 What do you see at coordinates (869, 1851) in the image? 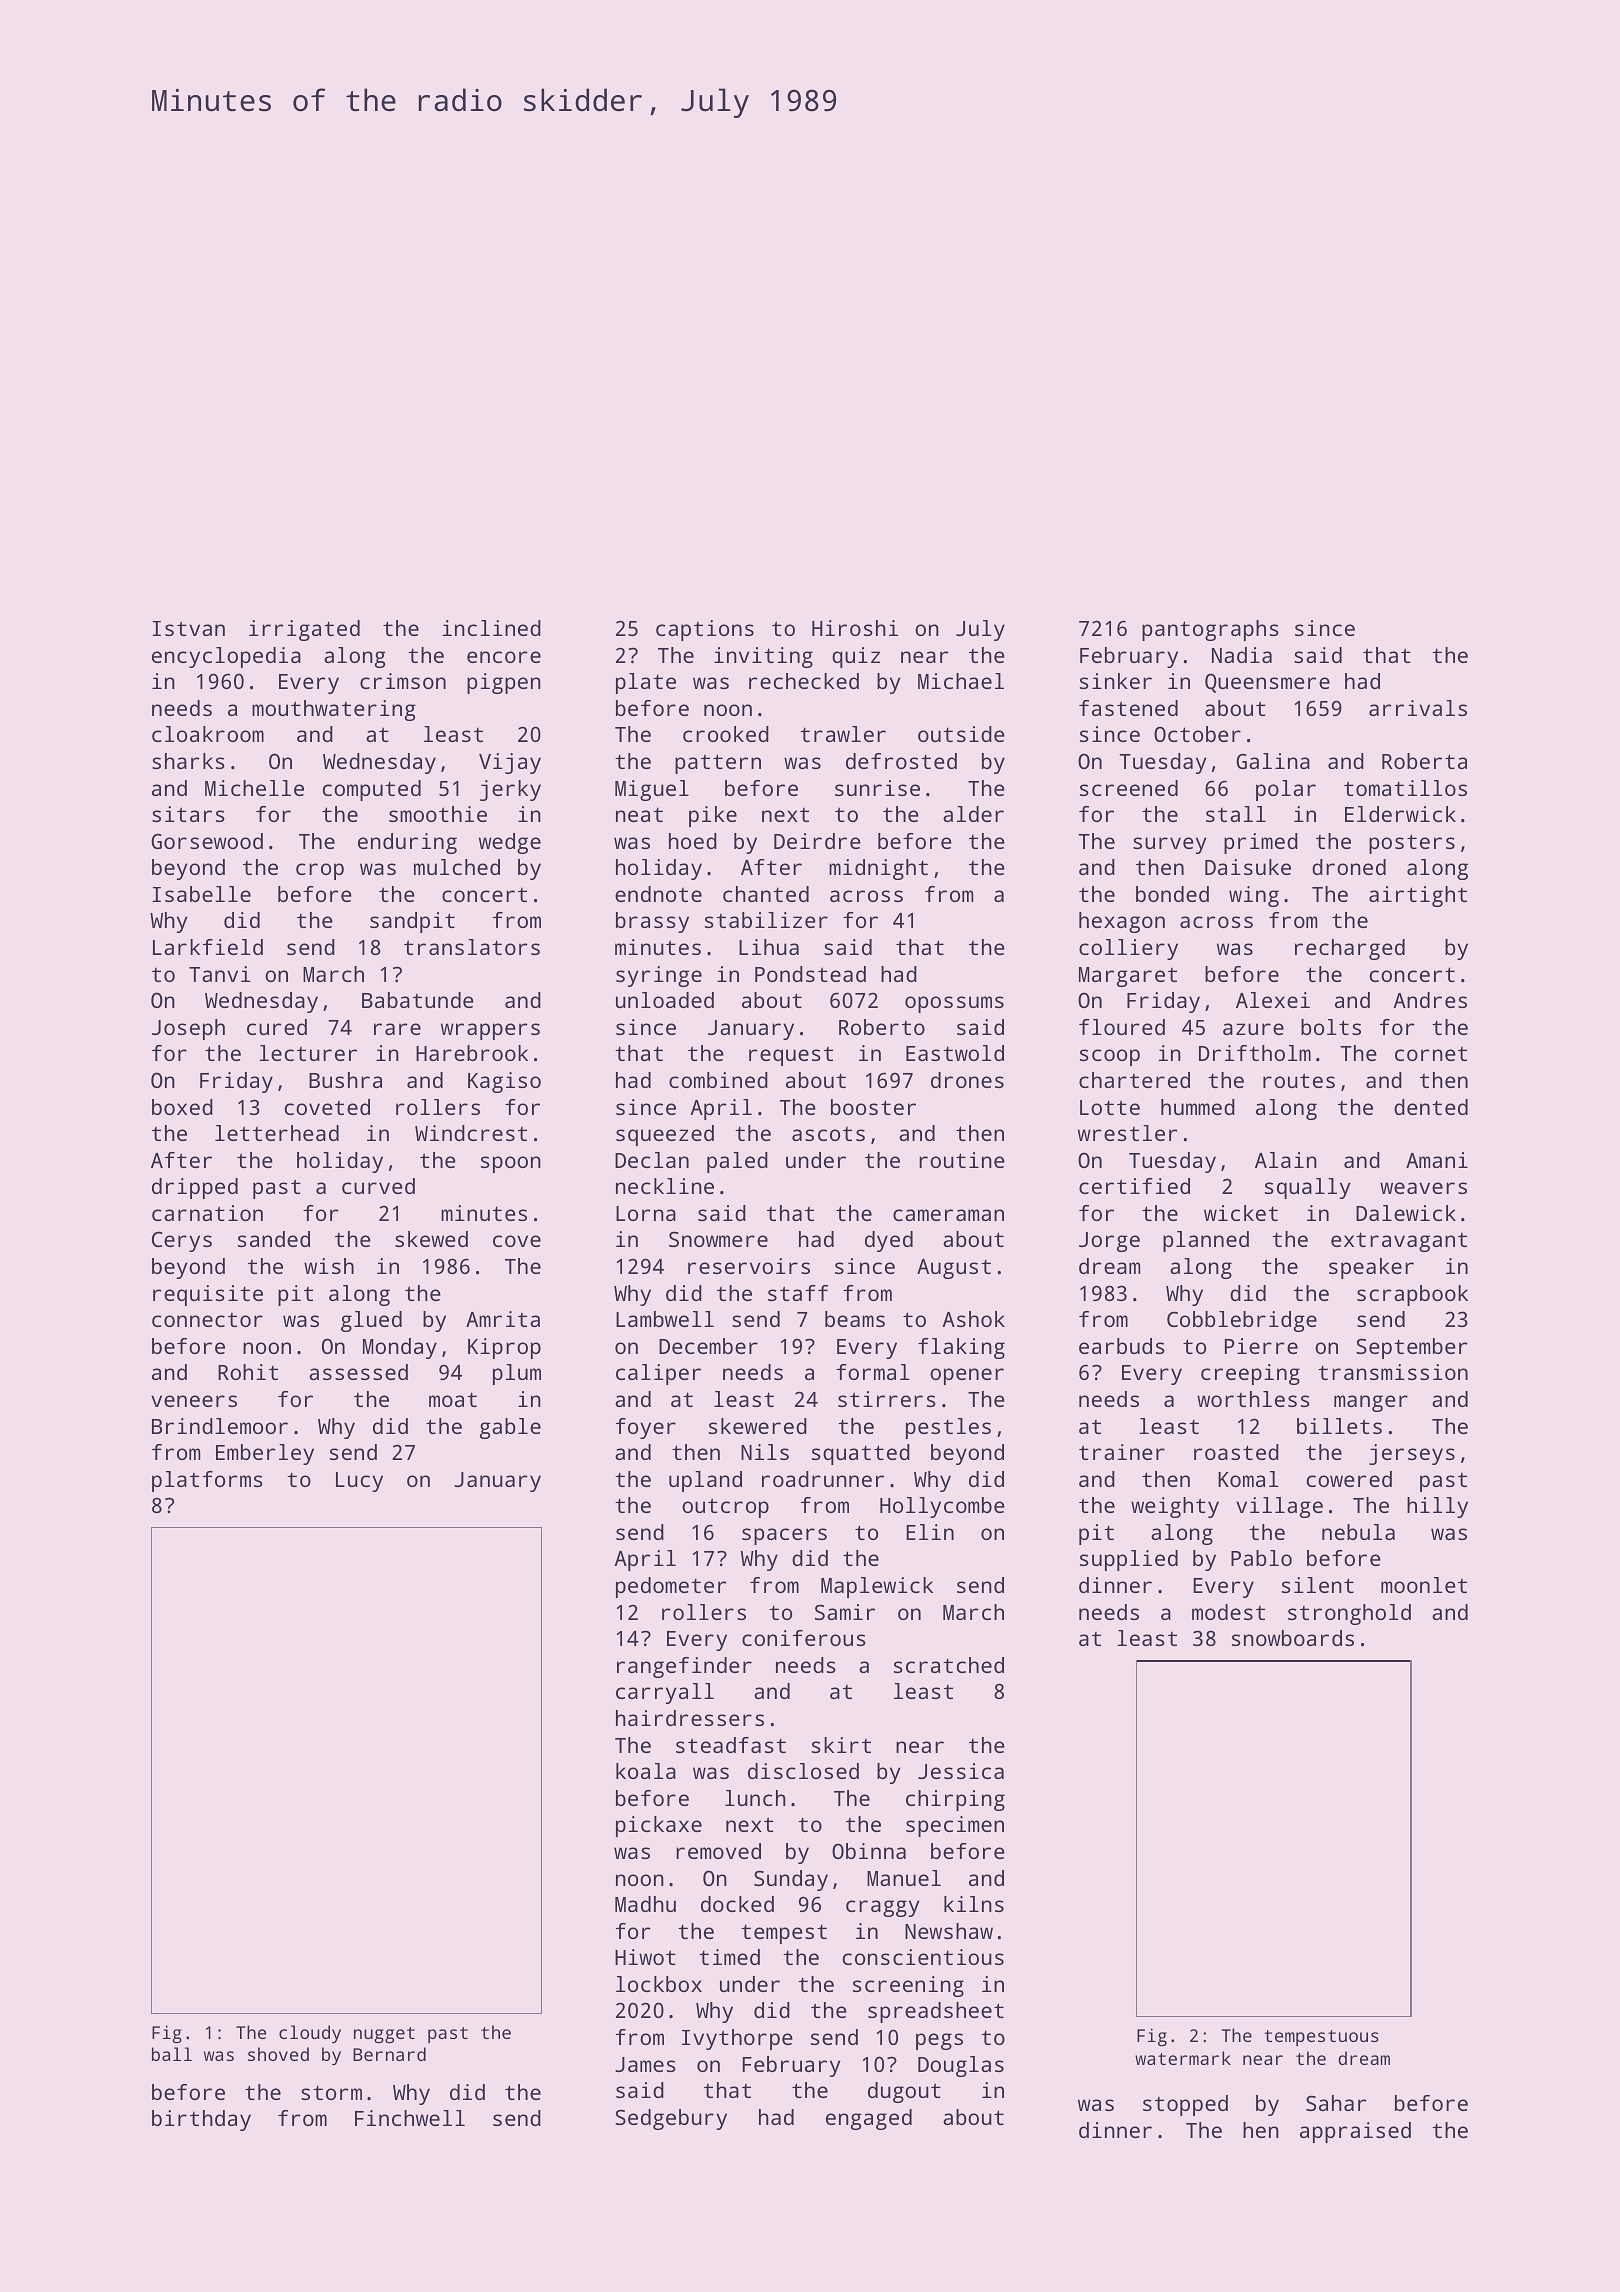
I see `Obinna` at bounding box center [869, 1851].
